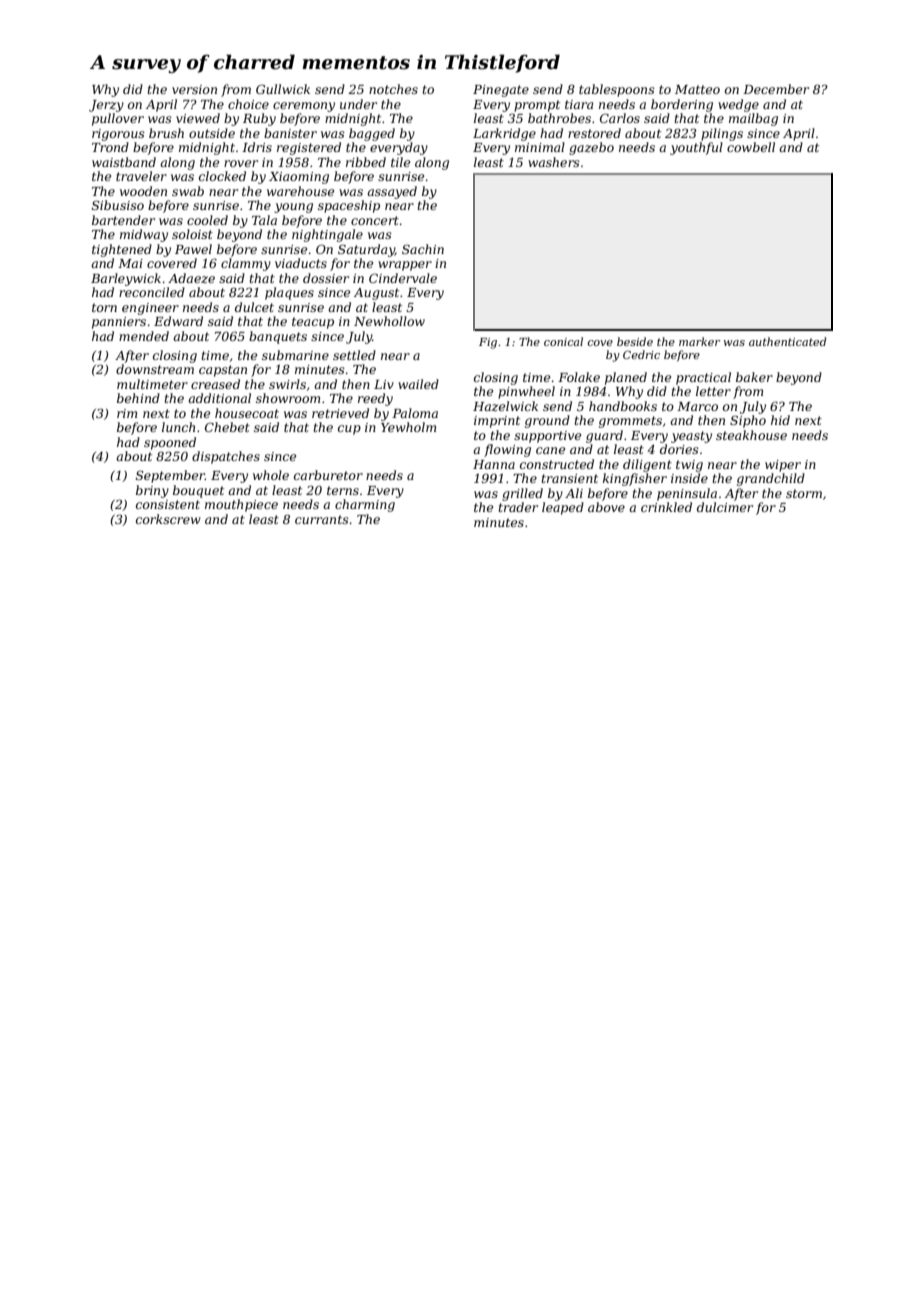 Image resolution: width=924 pixels, height=1314 pixels. Describe the element at coordinates (754, 377) in the screenshot. I see `baker` at that location.
